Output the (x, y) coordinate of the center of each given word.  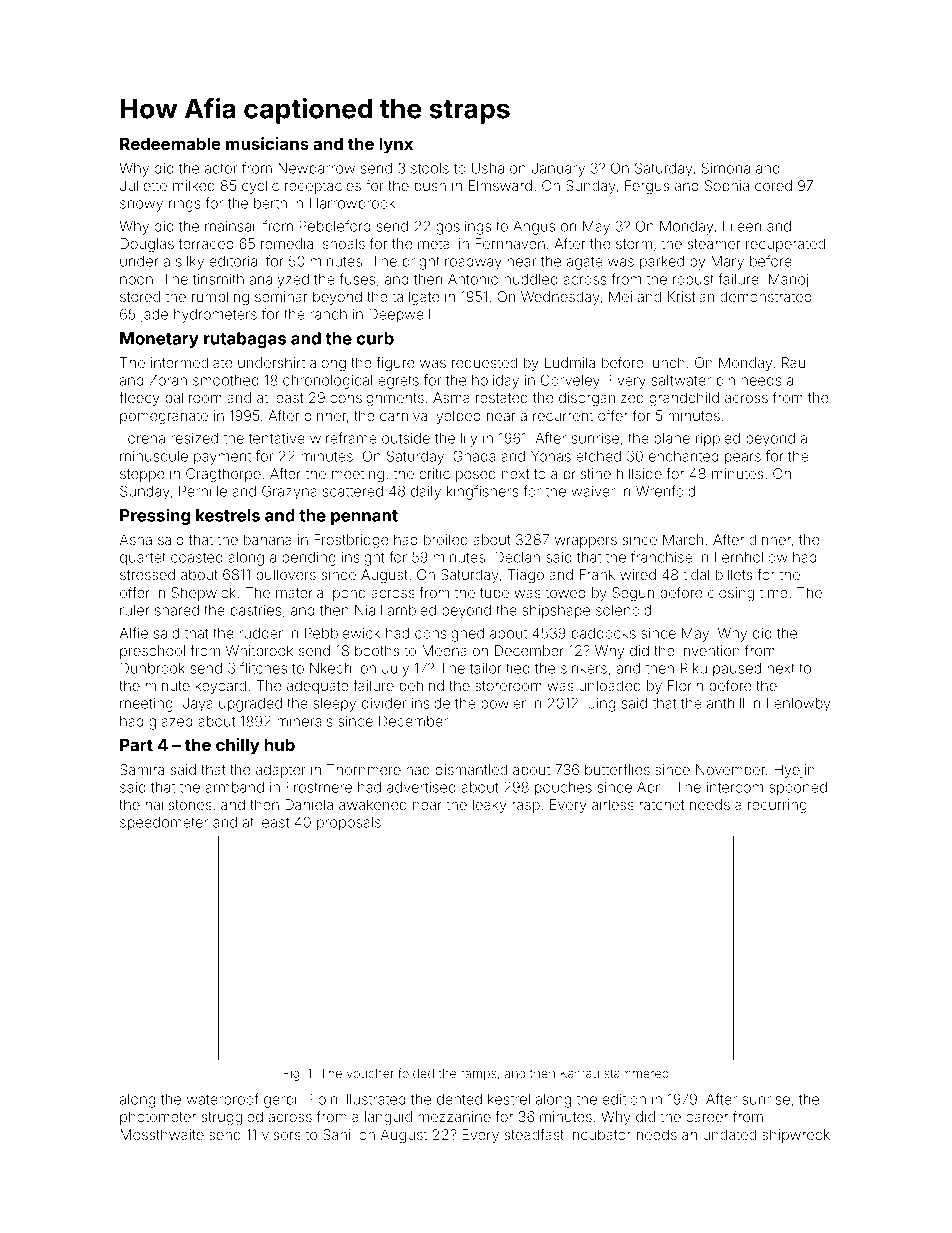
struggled (232, 1118)
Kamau (580, 1073)
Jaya (198, 705)
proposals (349, 824)
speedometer (164, 824)
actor (221, 168)
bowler (503, 703)
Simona (726, 168)
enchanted (684, 456)
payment (222, 458)
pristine (587, 475)
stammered (636, 1073)
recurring (777, 806)
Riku (694, 668)
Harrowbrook (352, 203)
